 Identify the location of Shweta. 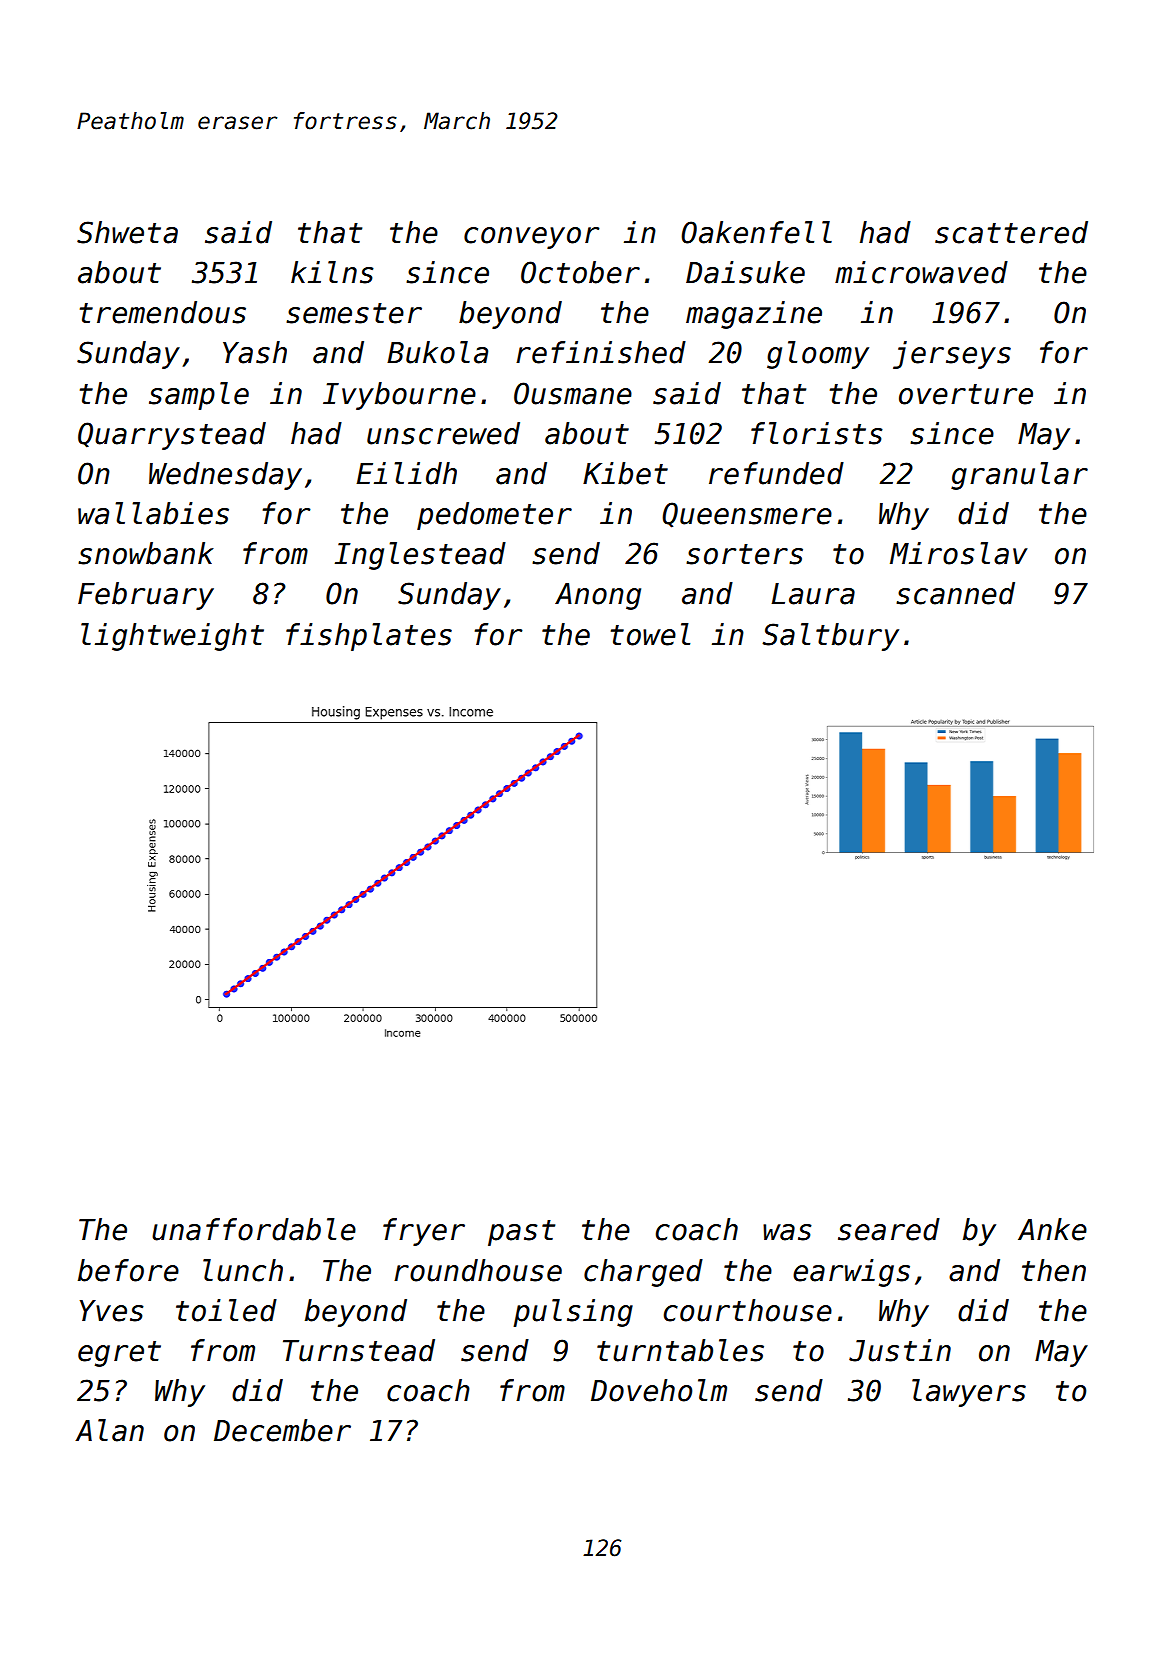
(127, 232).
